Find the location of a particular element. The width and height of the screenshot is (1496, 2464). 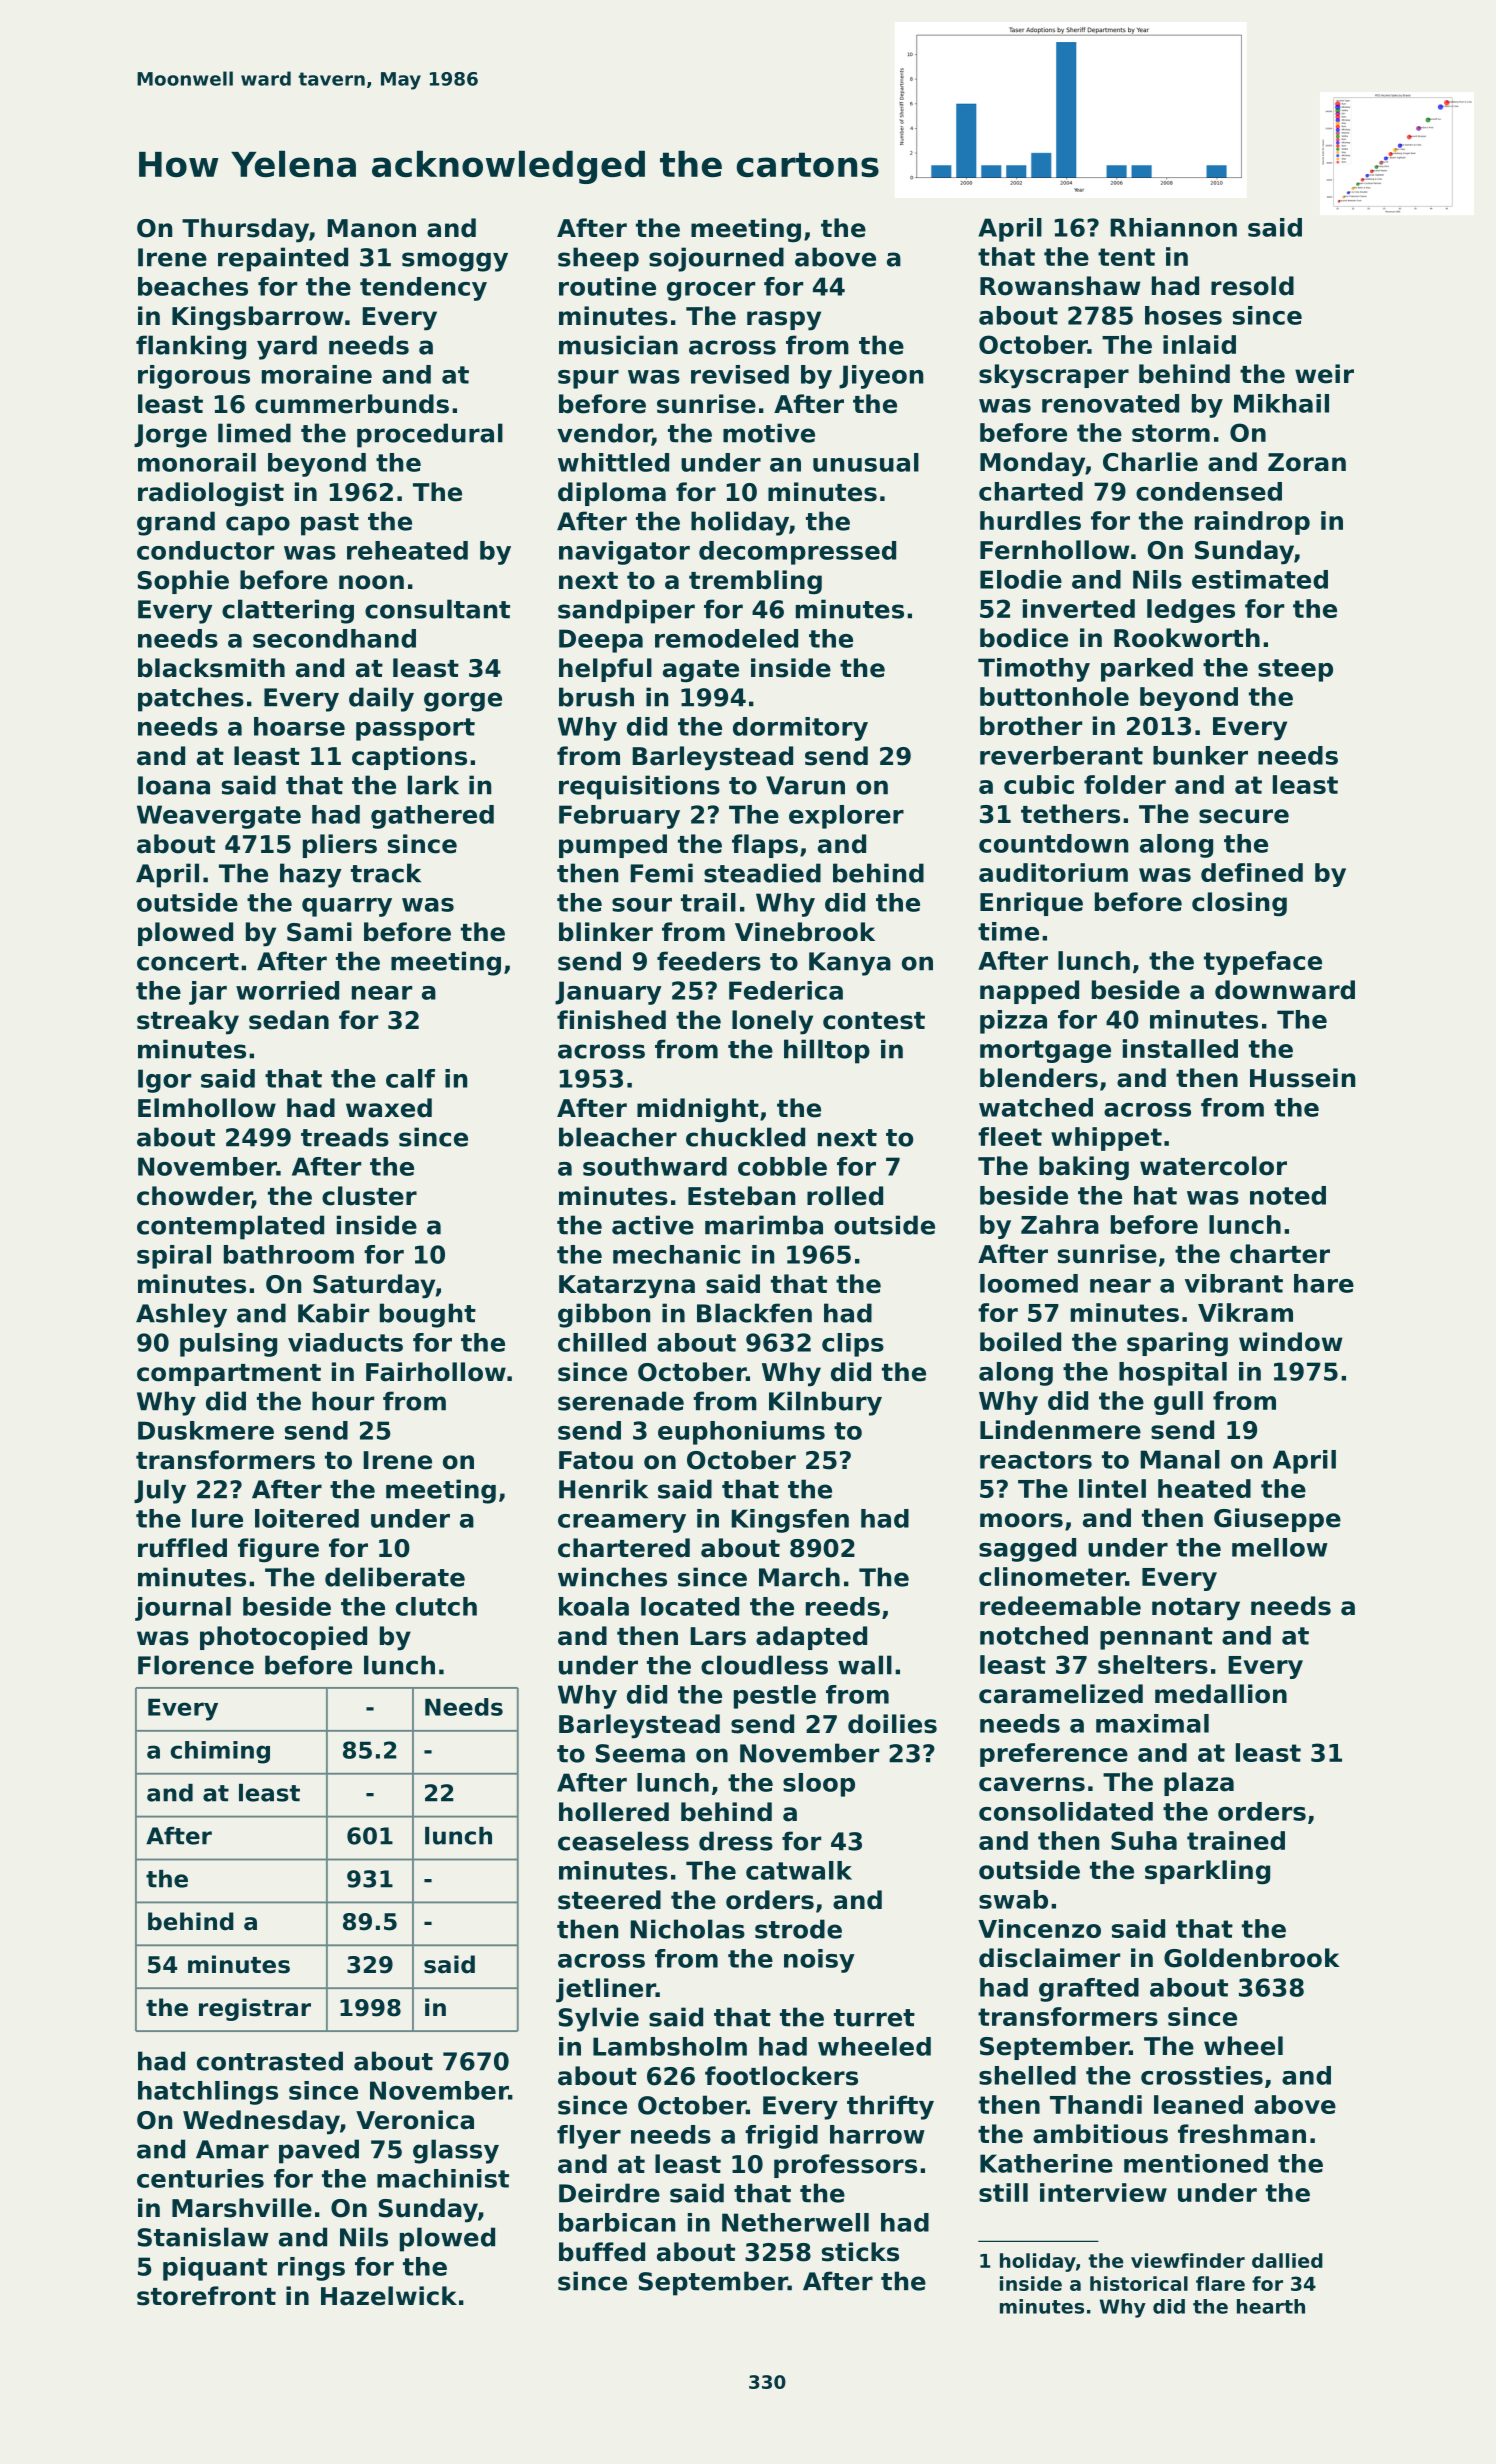

Henrik is located at coordinates (603, 1489).
